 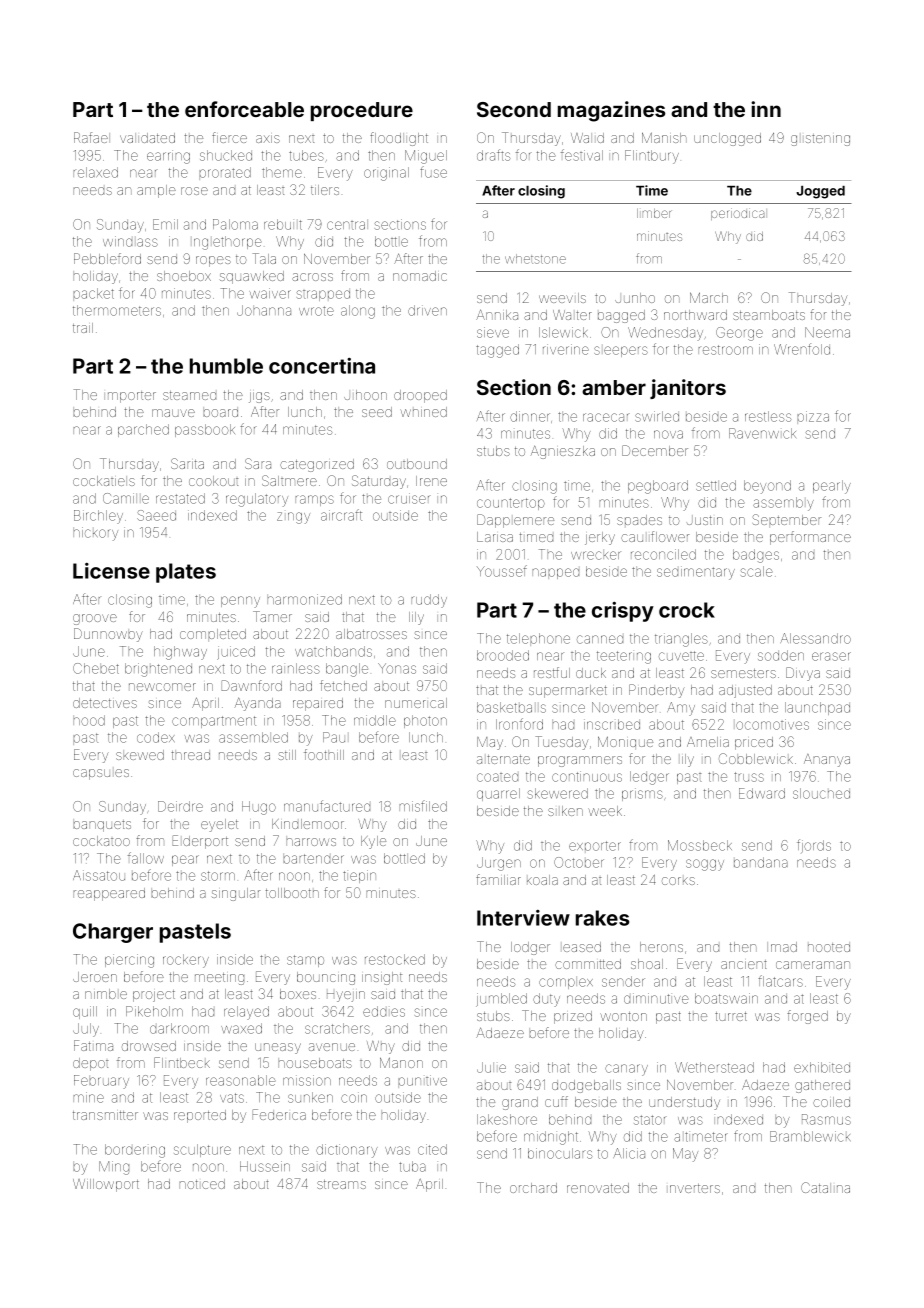 What do you see at coordinates (426, 157) in the screenshot?
I see `Miguel` at bounding box center [426, 157].
